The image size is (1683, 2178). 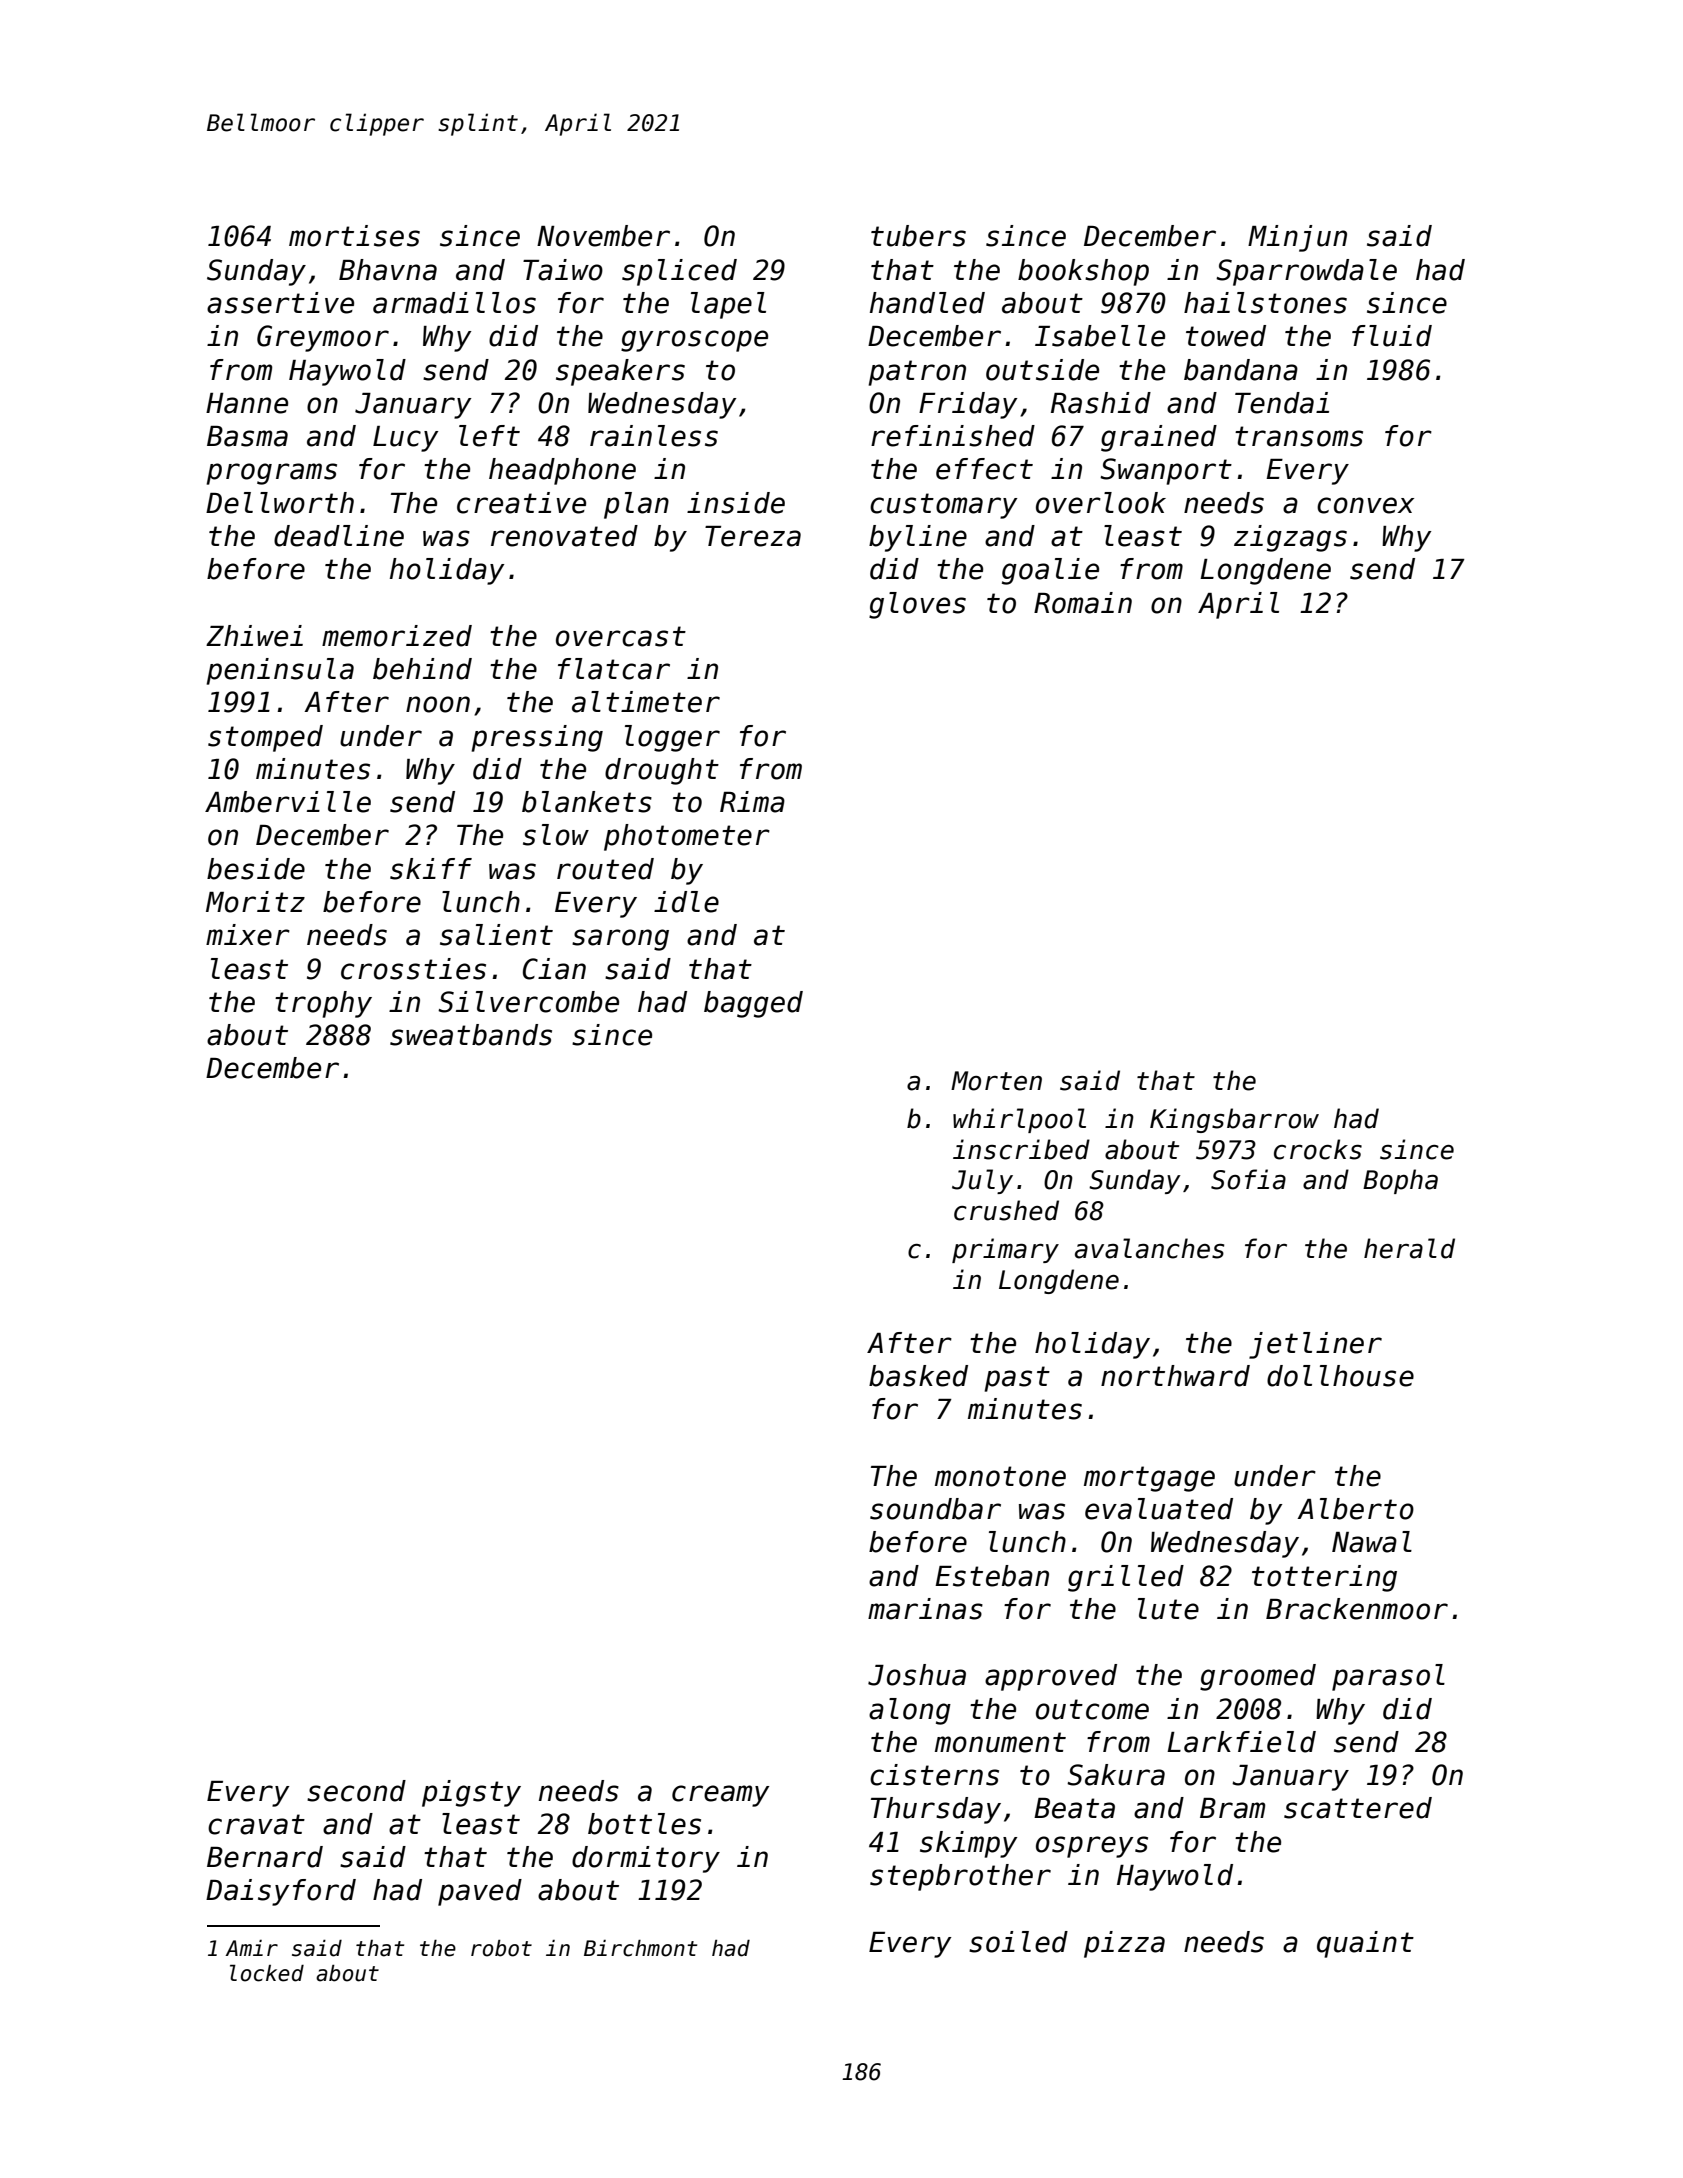 What do you see at coordinates (323, 1004) in the image?
I see `trophy` at bounding box center [323, 1004].
